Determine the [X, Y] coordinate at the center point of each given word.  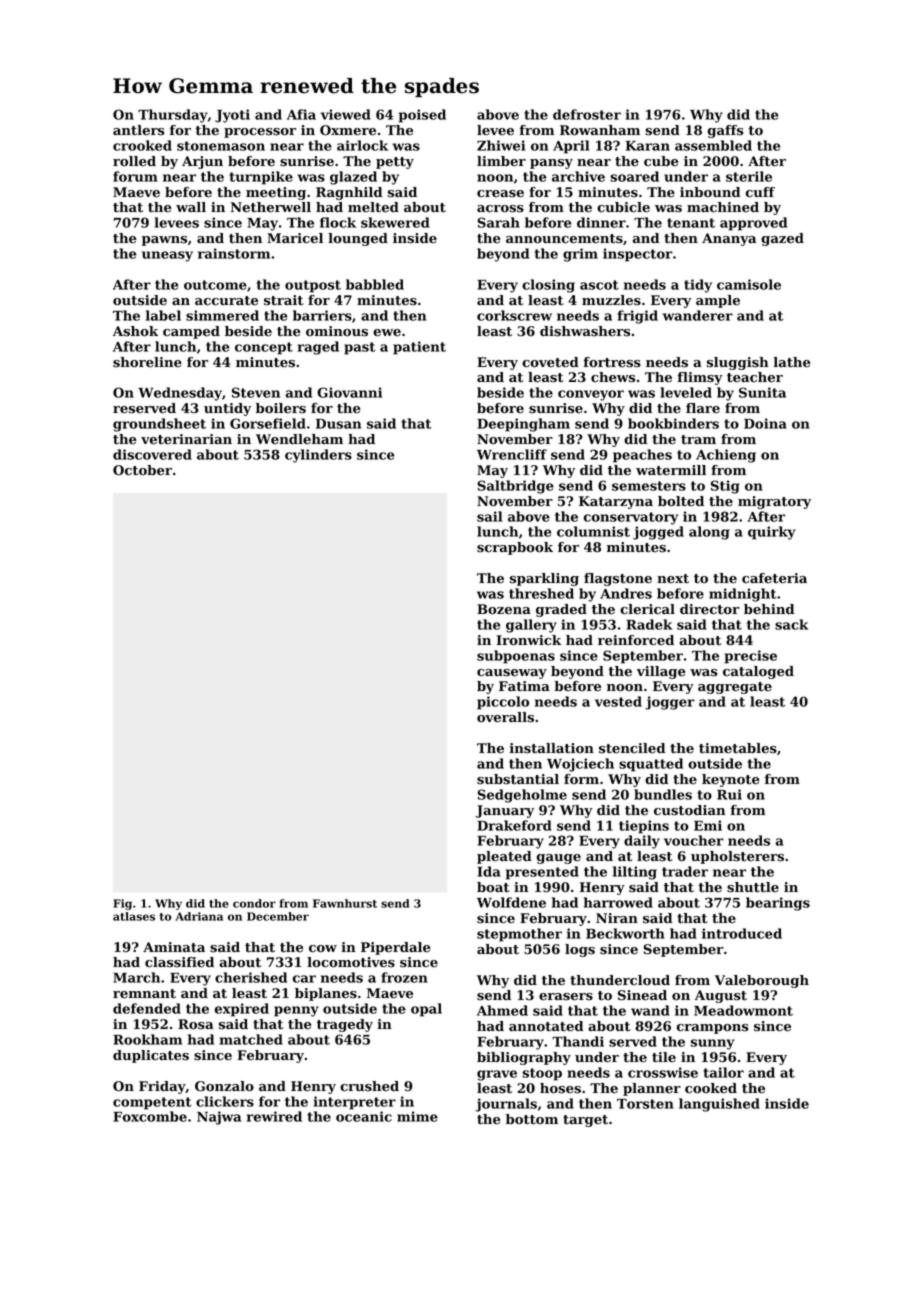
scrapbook [515, 548]
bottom [532, 1119]
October [142, 470]
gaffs [725, 131]
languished [719, 1105]
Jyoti [232, 116]
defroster [587, 114]
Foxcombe [150, 1116]
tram [698, 440]
